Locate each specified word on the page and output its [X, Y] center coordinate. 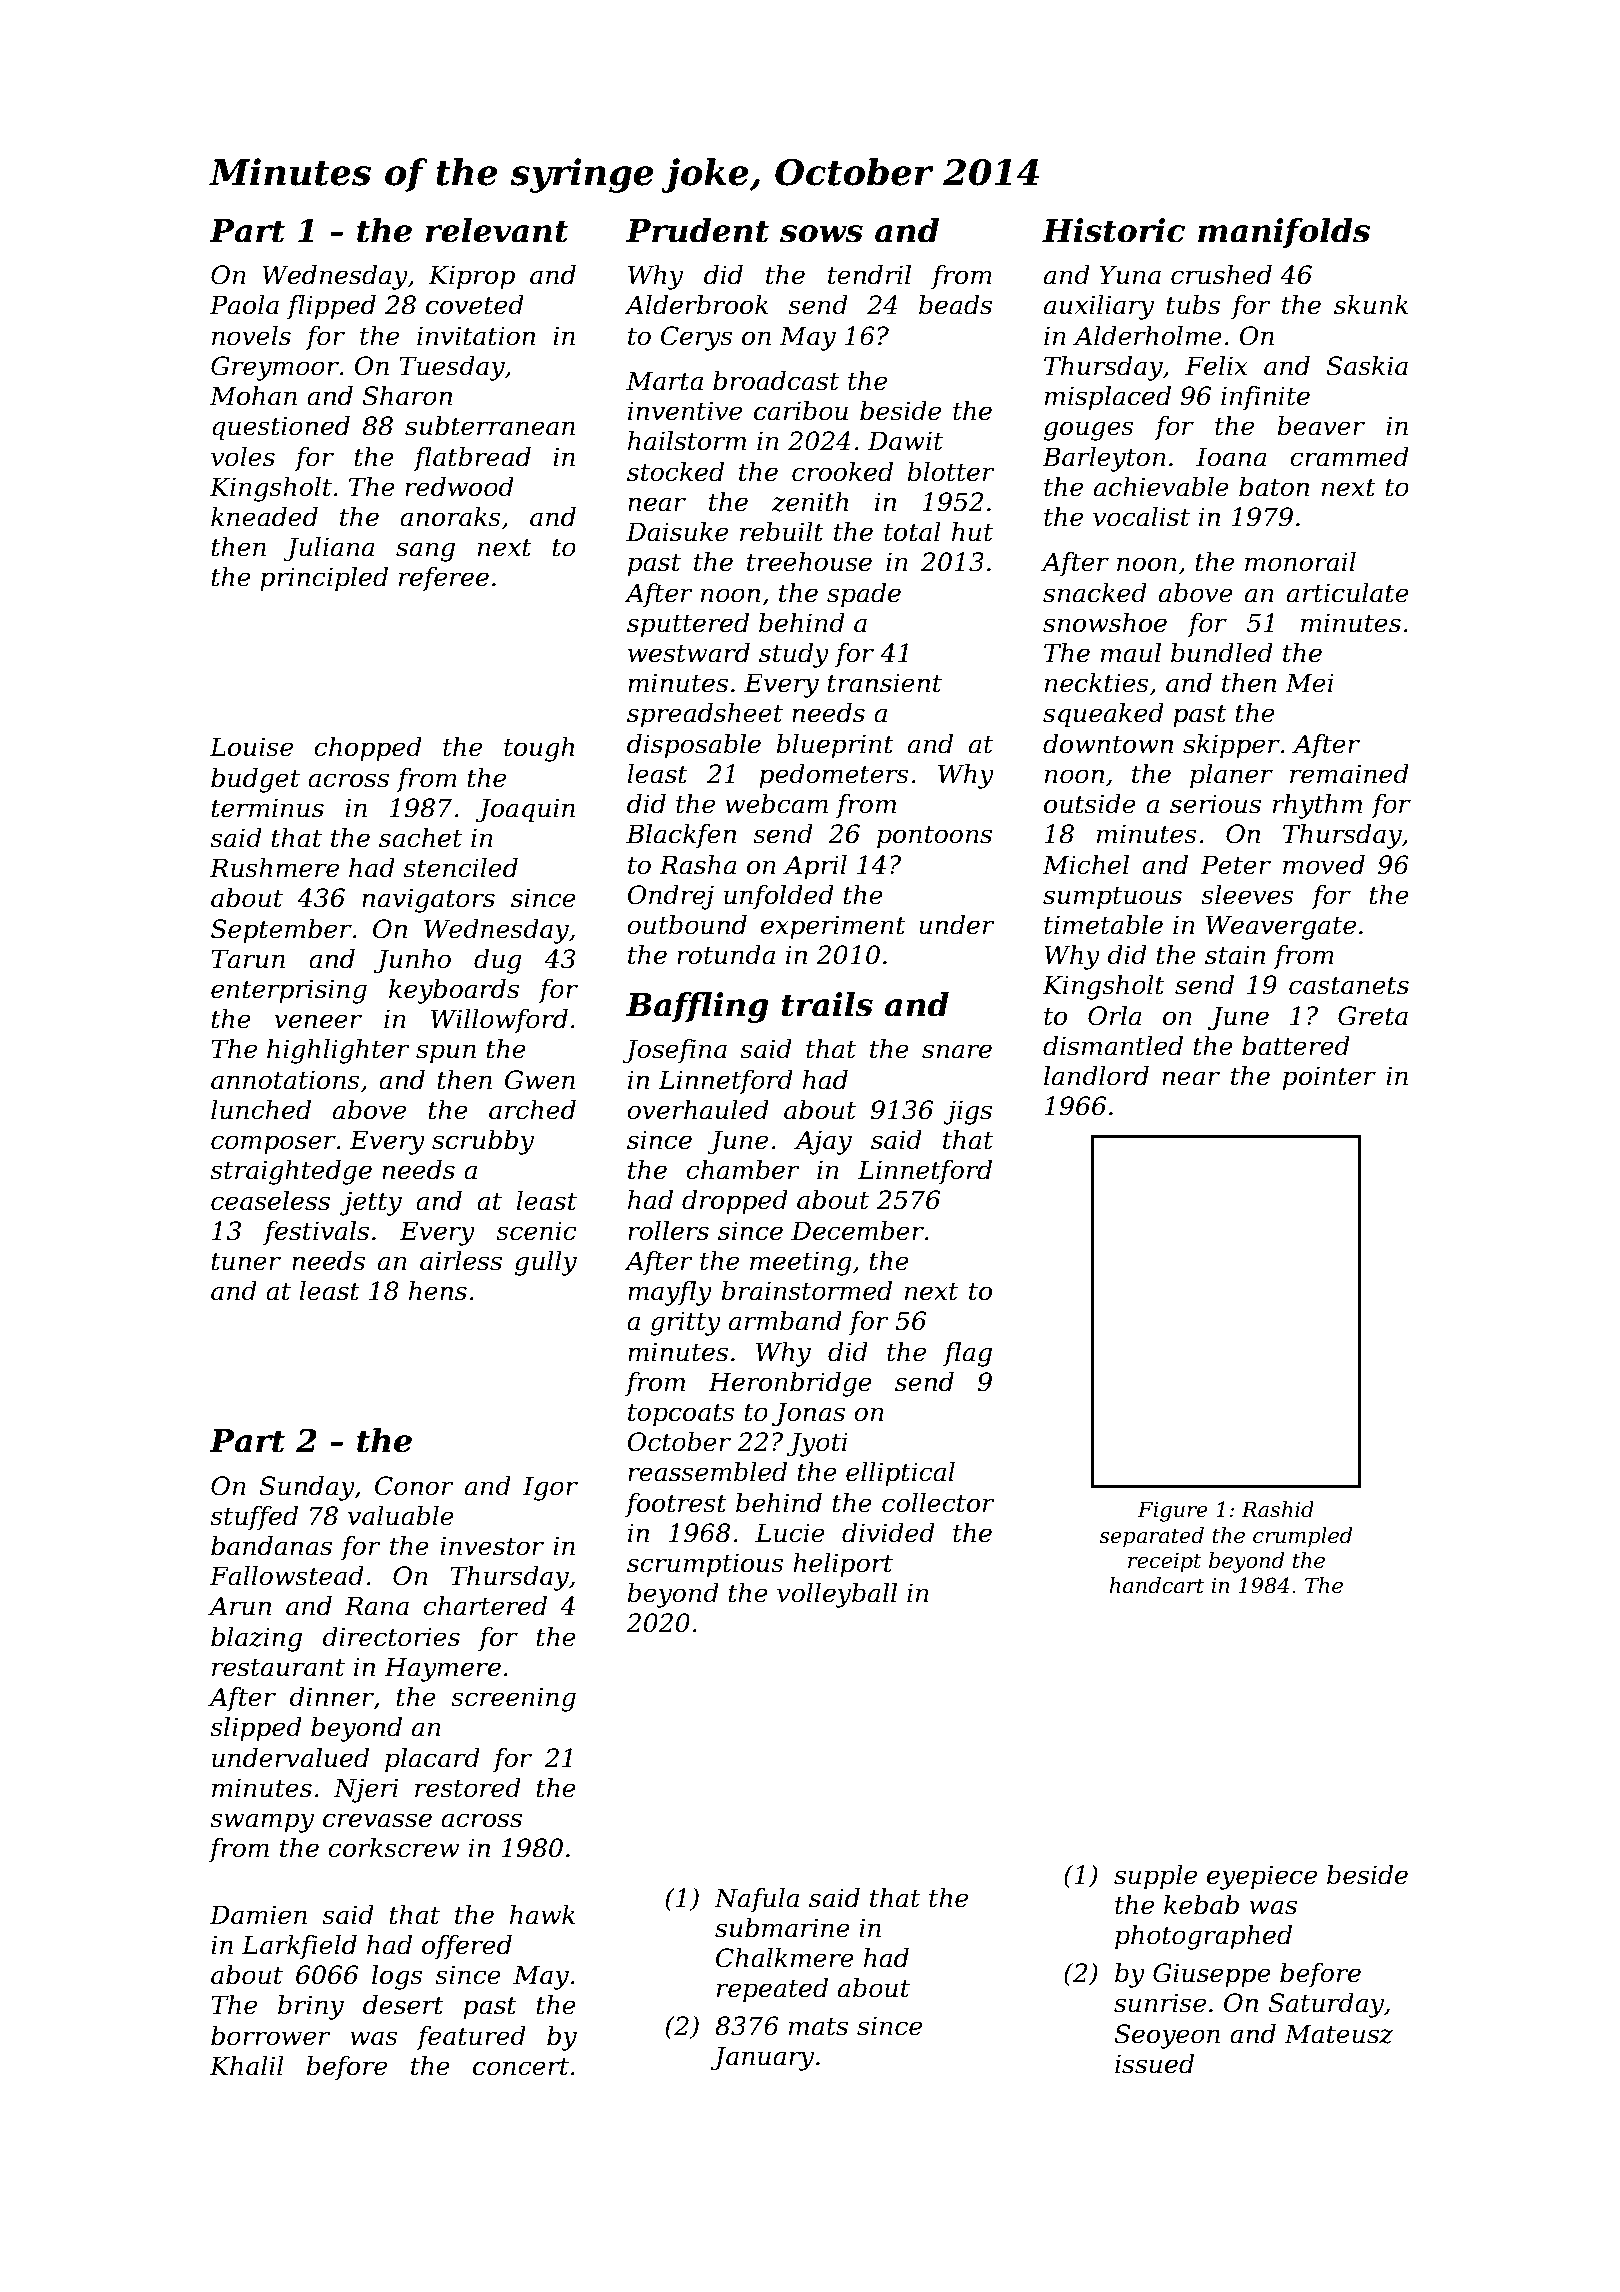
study [794, 655]
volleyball [837, 1595]
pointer [1329, 1078]
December [857, 1231]
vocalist [1141, 517]
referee [444, 579]
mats [818, 2027]
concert [521, 2067]
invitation [476, 336]
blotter [951, 472]
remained [1349, 774]
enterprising [289, 991]
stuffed [254, 1518]
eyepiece [1262, 1877]
